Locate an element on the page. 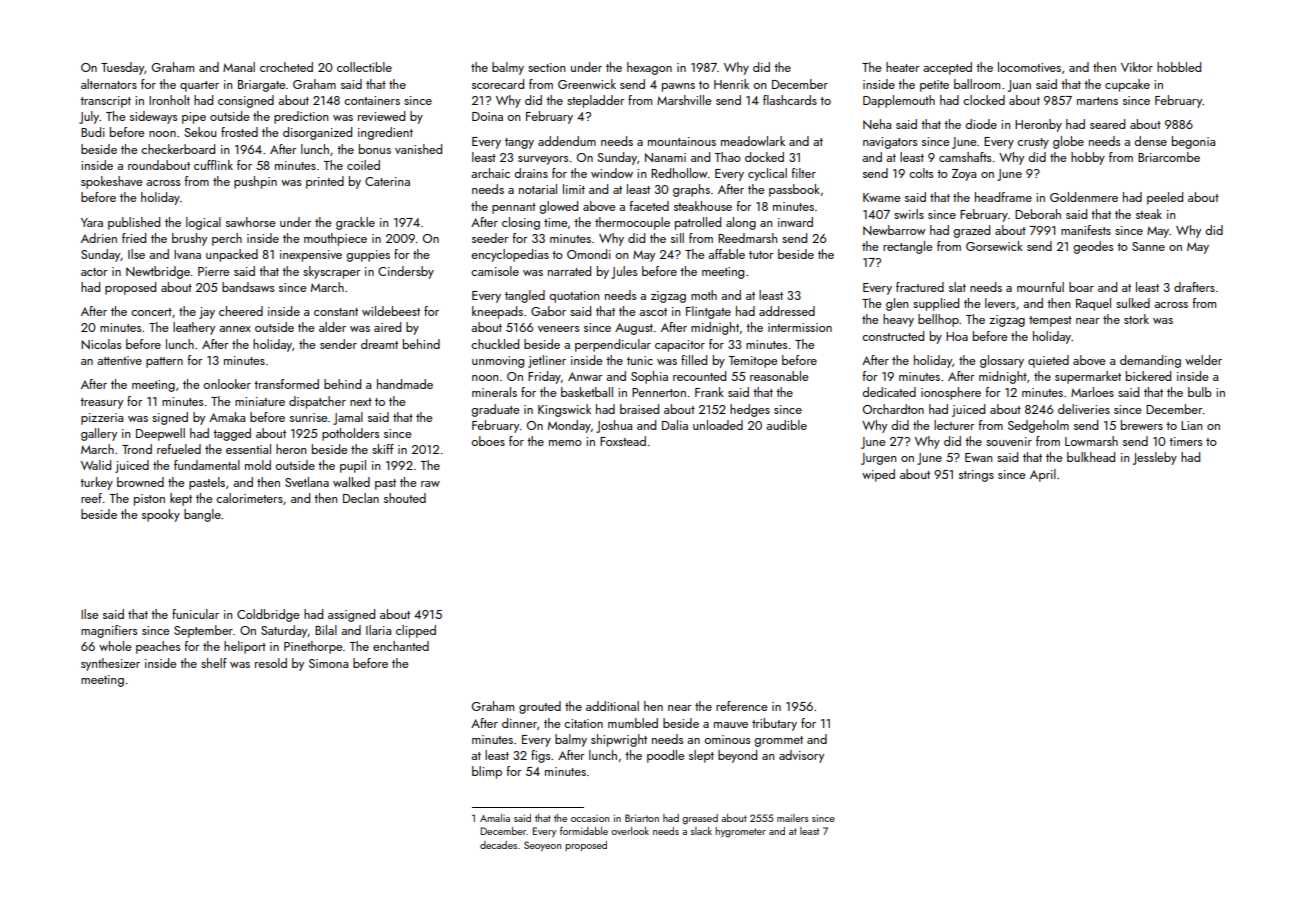 The width and height of the document is (1308, 924). Jamal is located at coordinates (348, 418).
